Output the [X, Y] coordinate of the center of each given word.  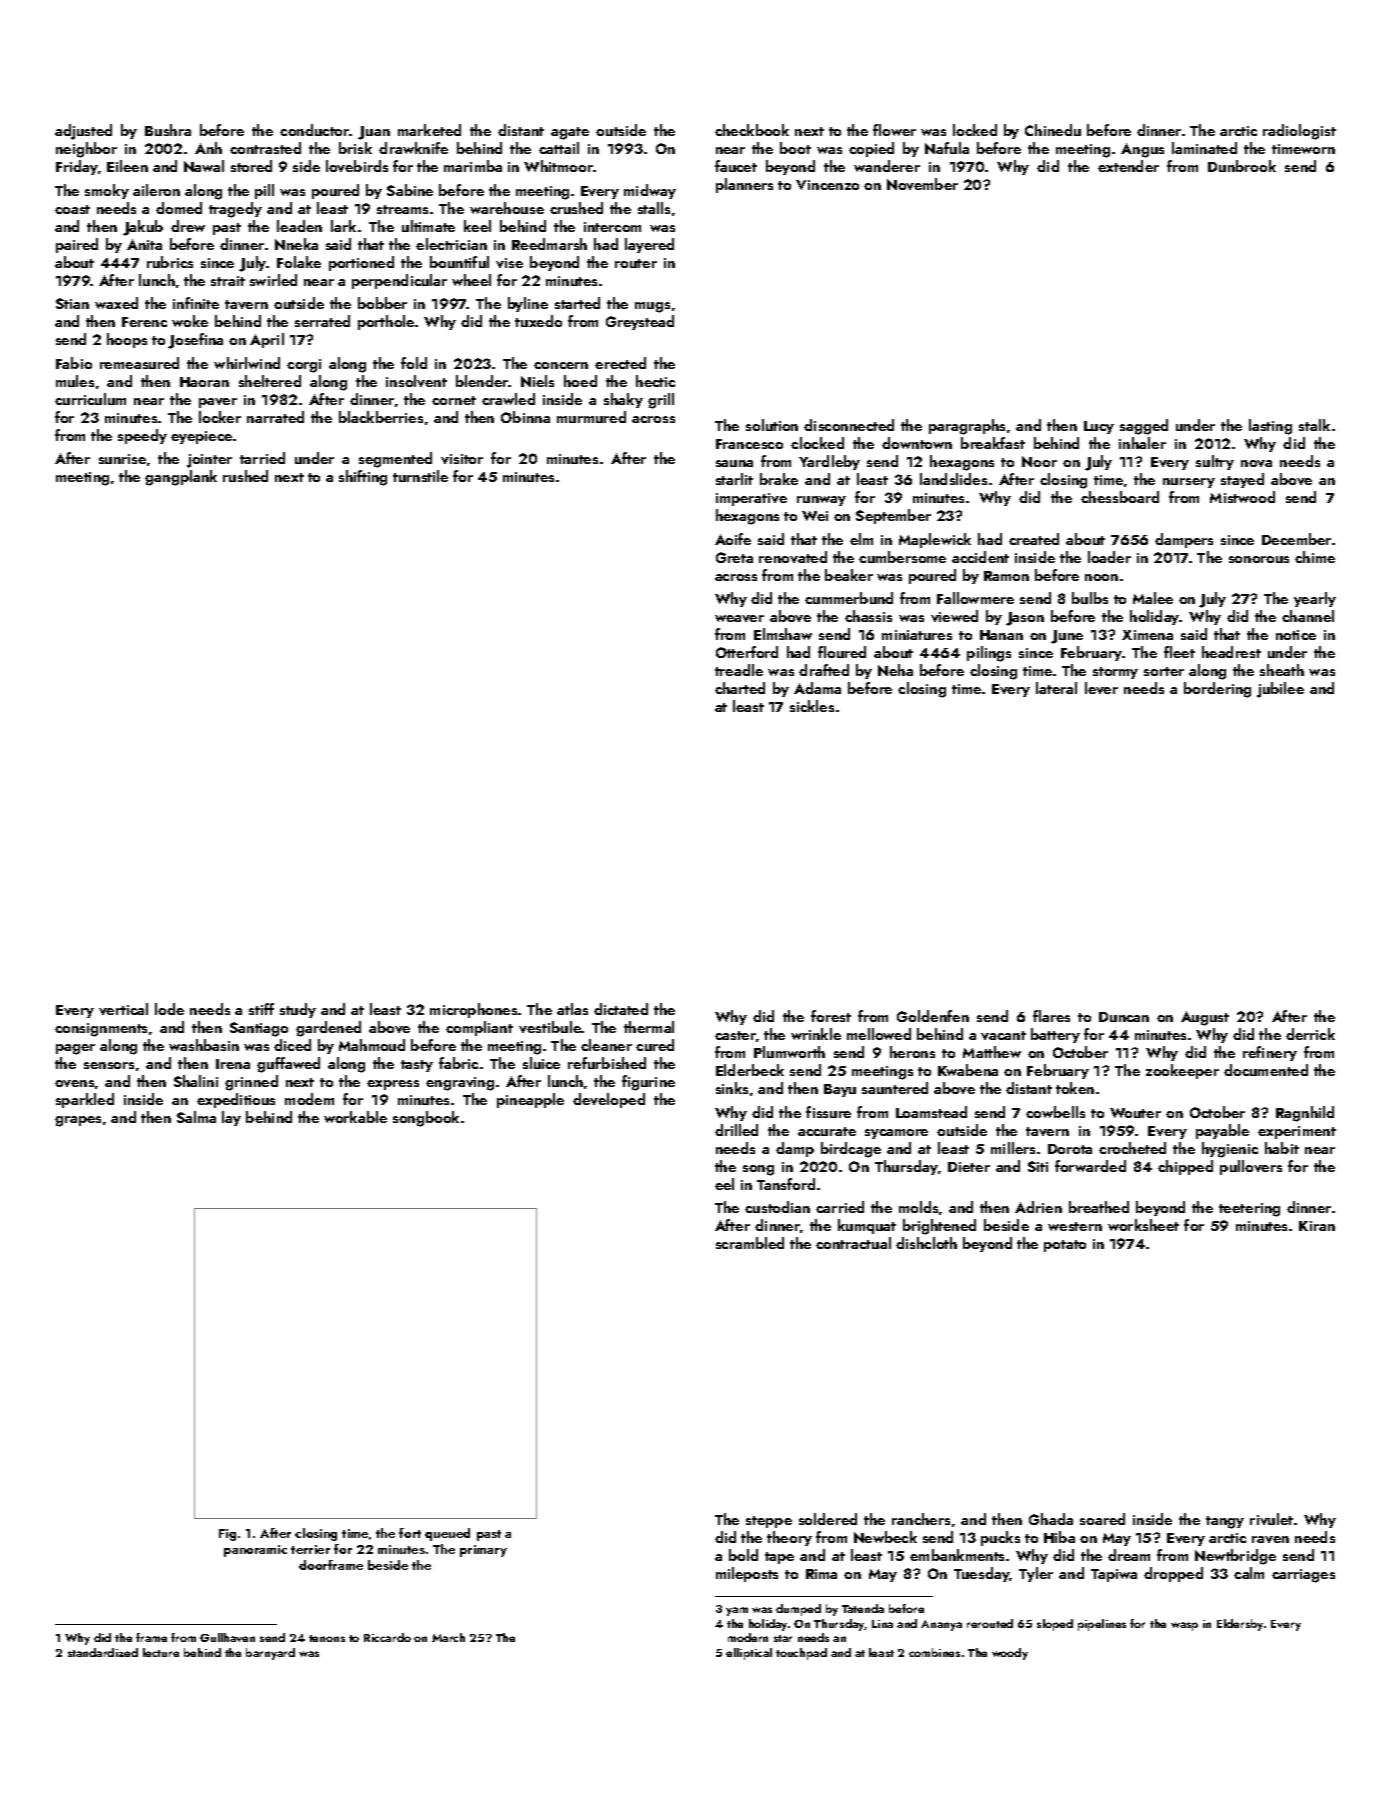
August [1205, 1018]
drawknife [413, 148]
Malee [1153, 598]
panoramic [255, 1551]
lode [169, 1009]
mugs [652, 307]
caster [735, 1035]
